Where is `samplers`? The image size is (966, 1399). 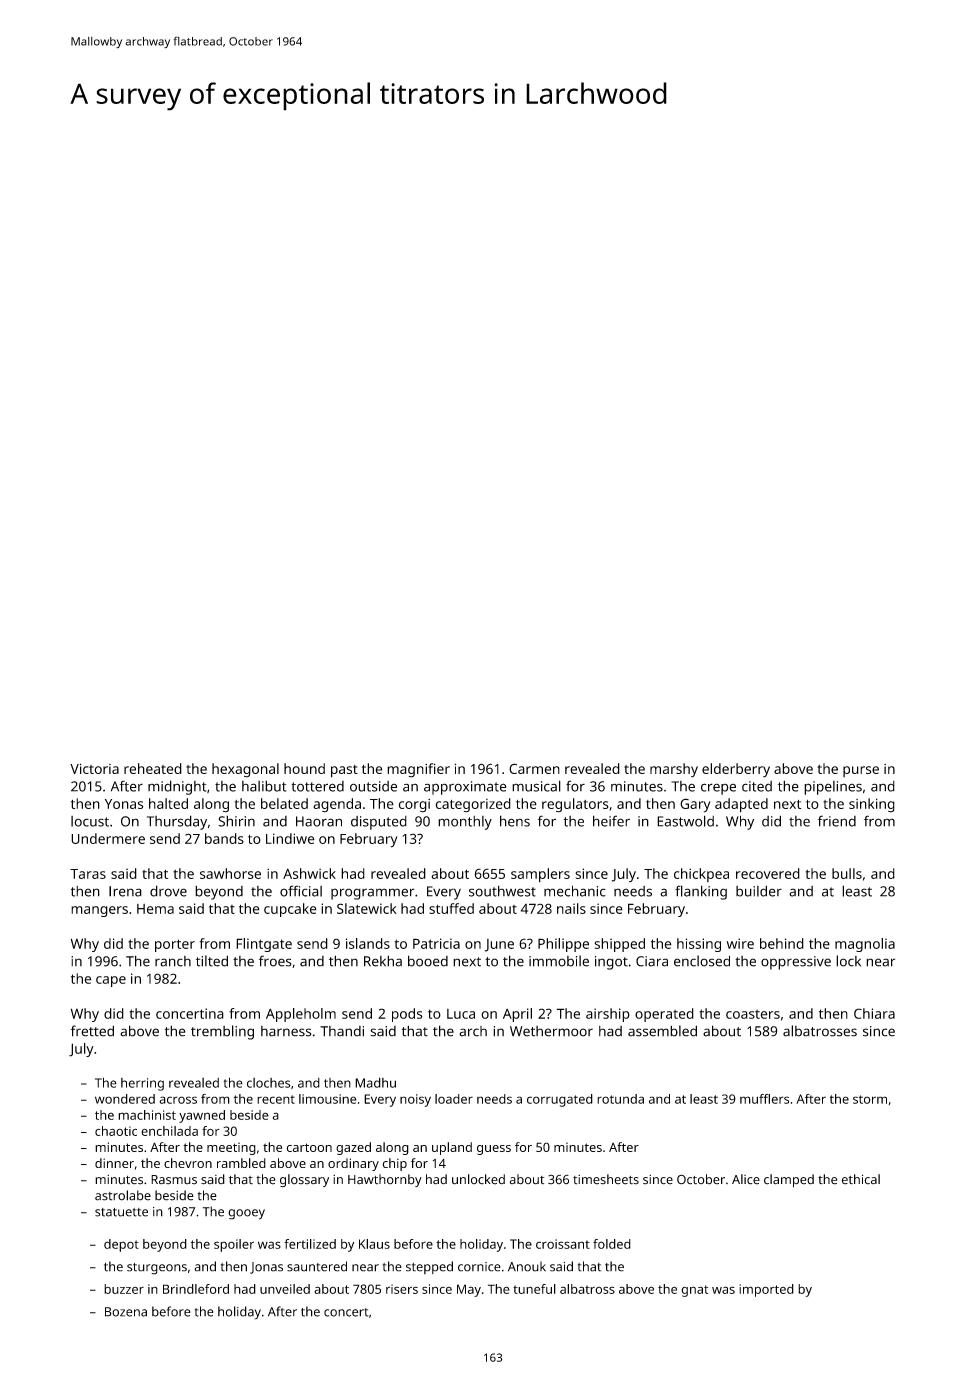 samplers is located at coordinates (540, 875).
